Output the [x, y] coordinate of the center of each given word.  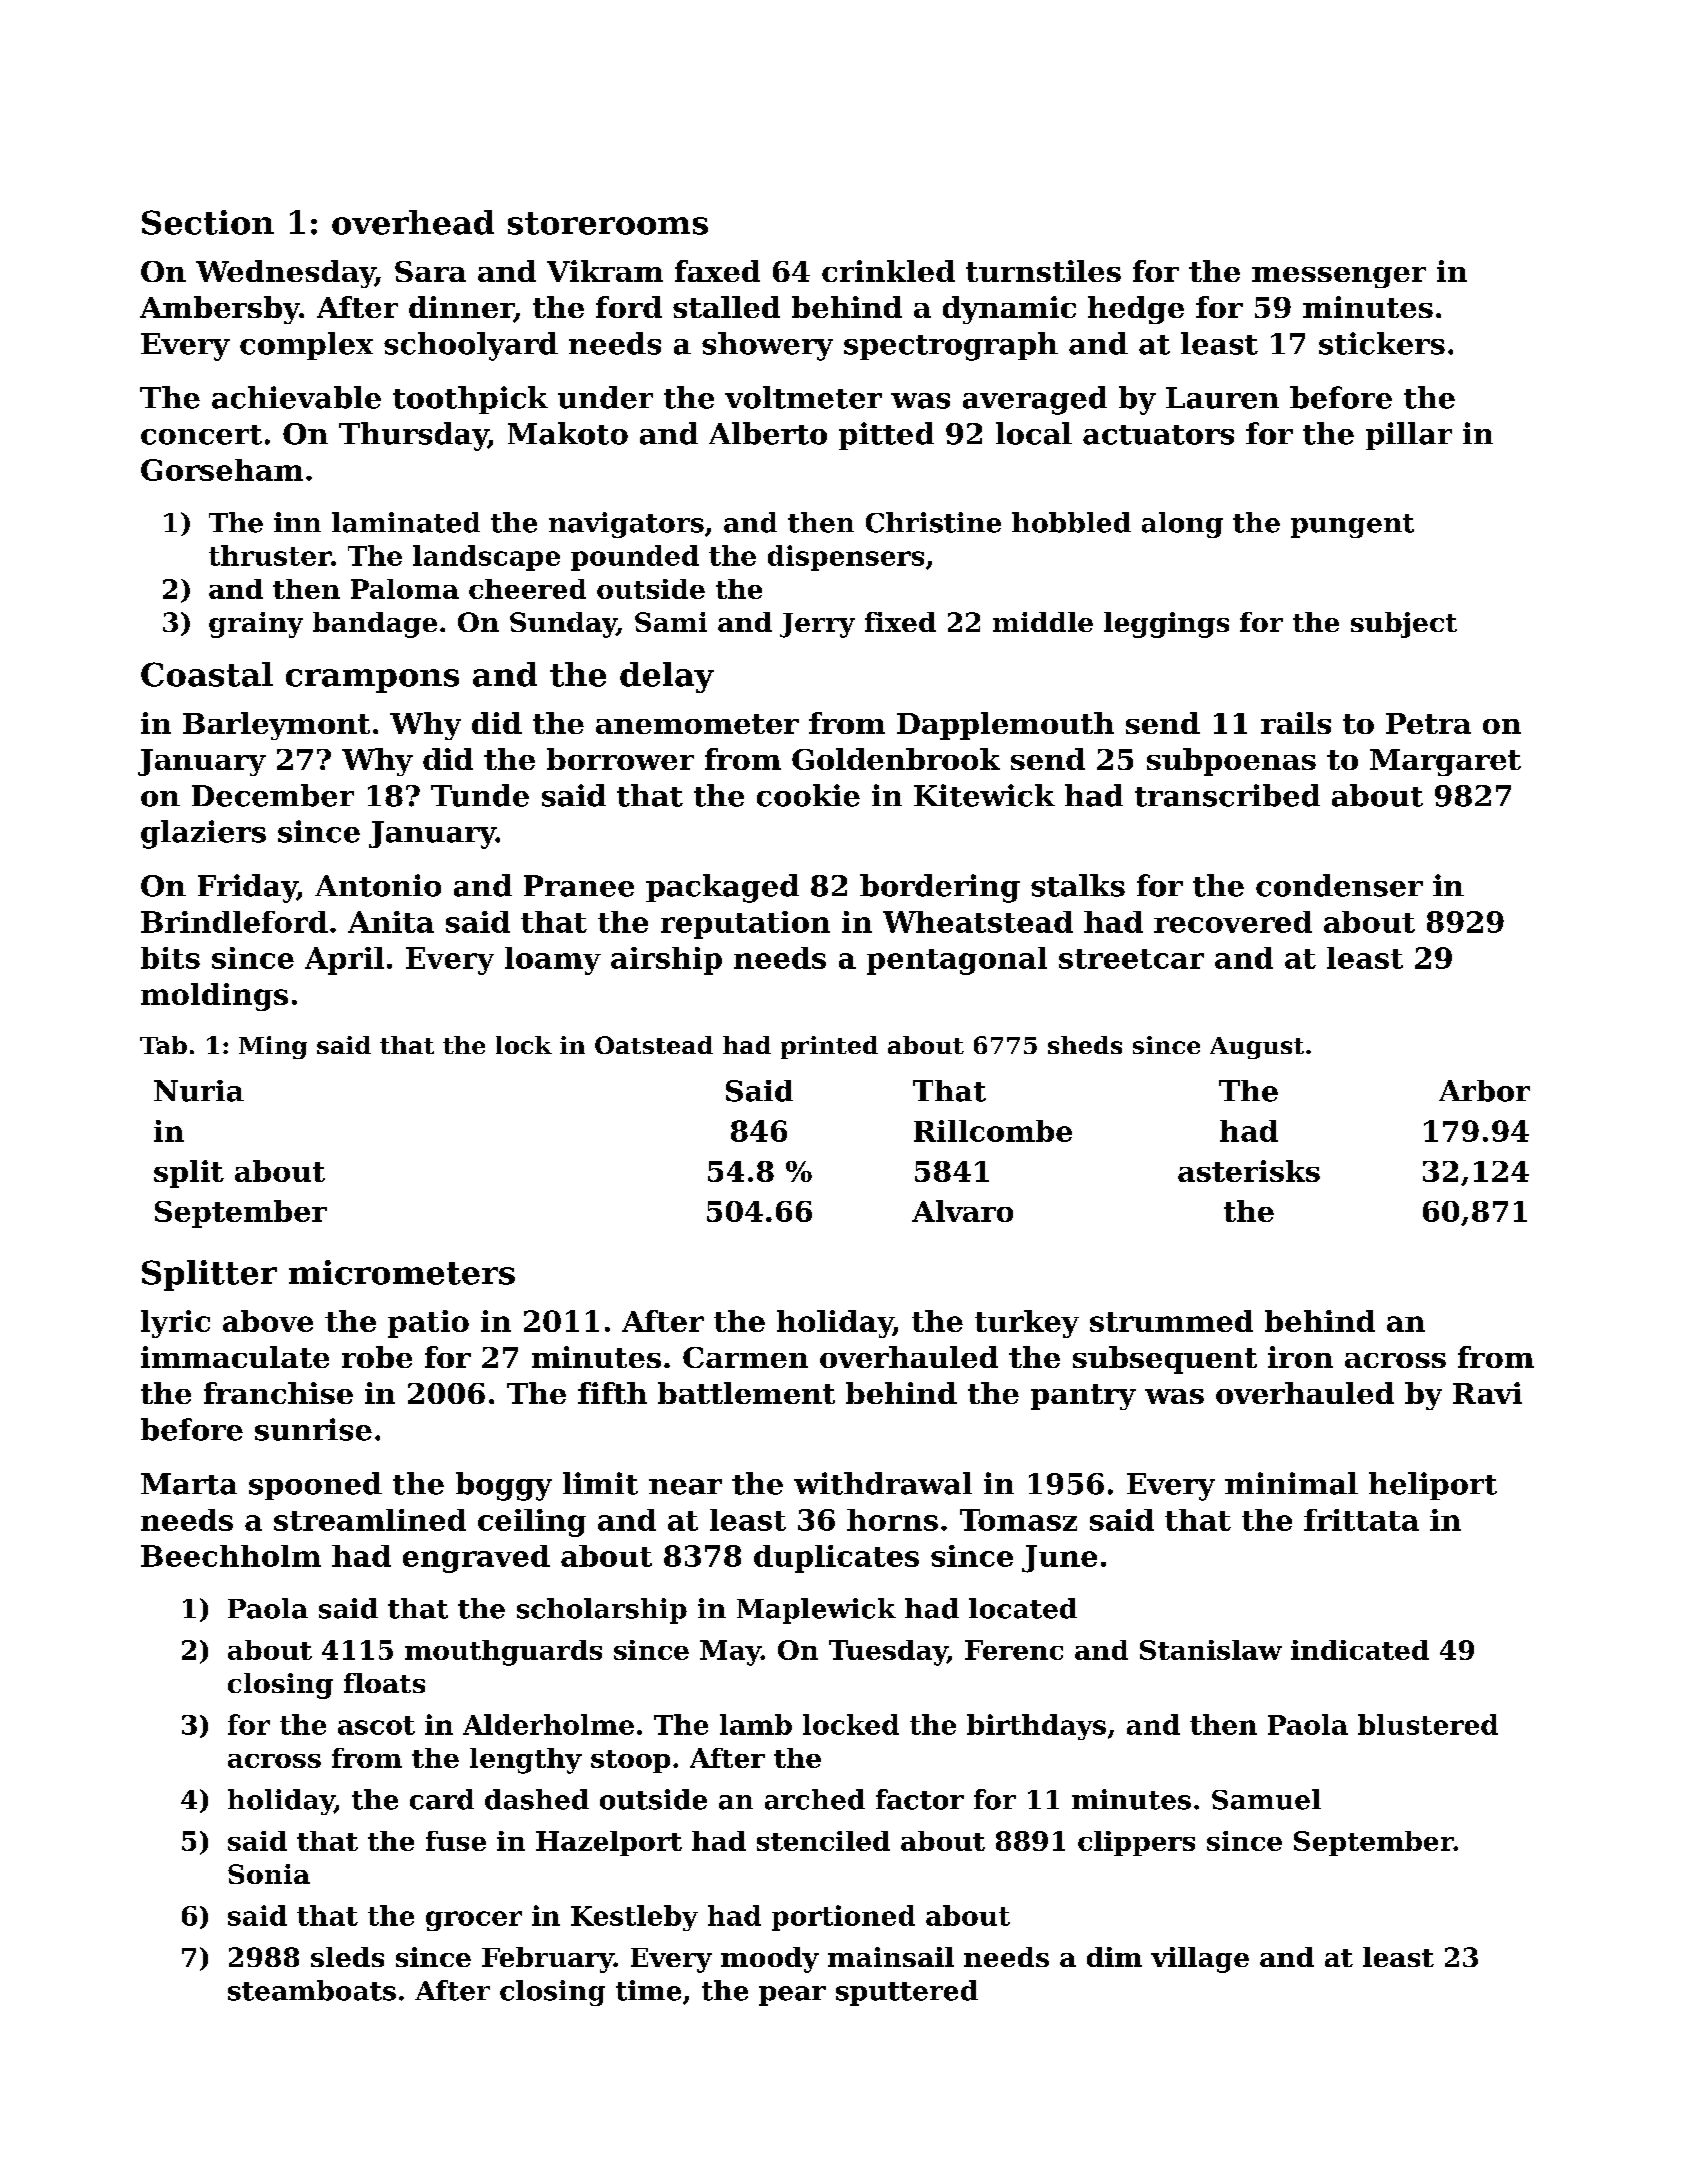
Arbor [1484, 1091]
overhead [413, 222]
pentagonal [957, 961]
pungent [1352, 526]
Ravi [1487, 1393]
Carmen [745, 1357]
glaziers [203, 834]
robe [377, 1357]
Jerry [817, 625]
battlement [746, 1393]
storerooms [608, 223]
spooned [315, 1486]
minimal [1291, 1483]
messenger [1339, 277]
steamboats [312, 1990]
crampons [372, 681]
